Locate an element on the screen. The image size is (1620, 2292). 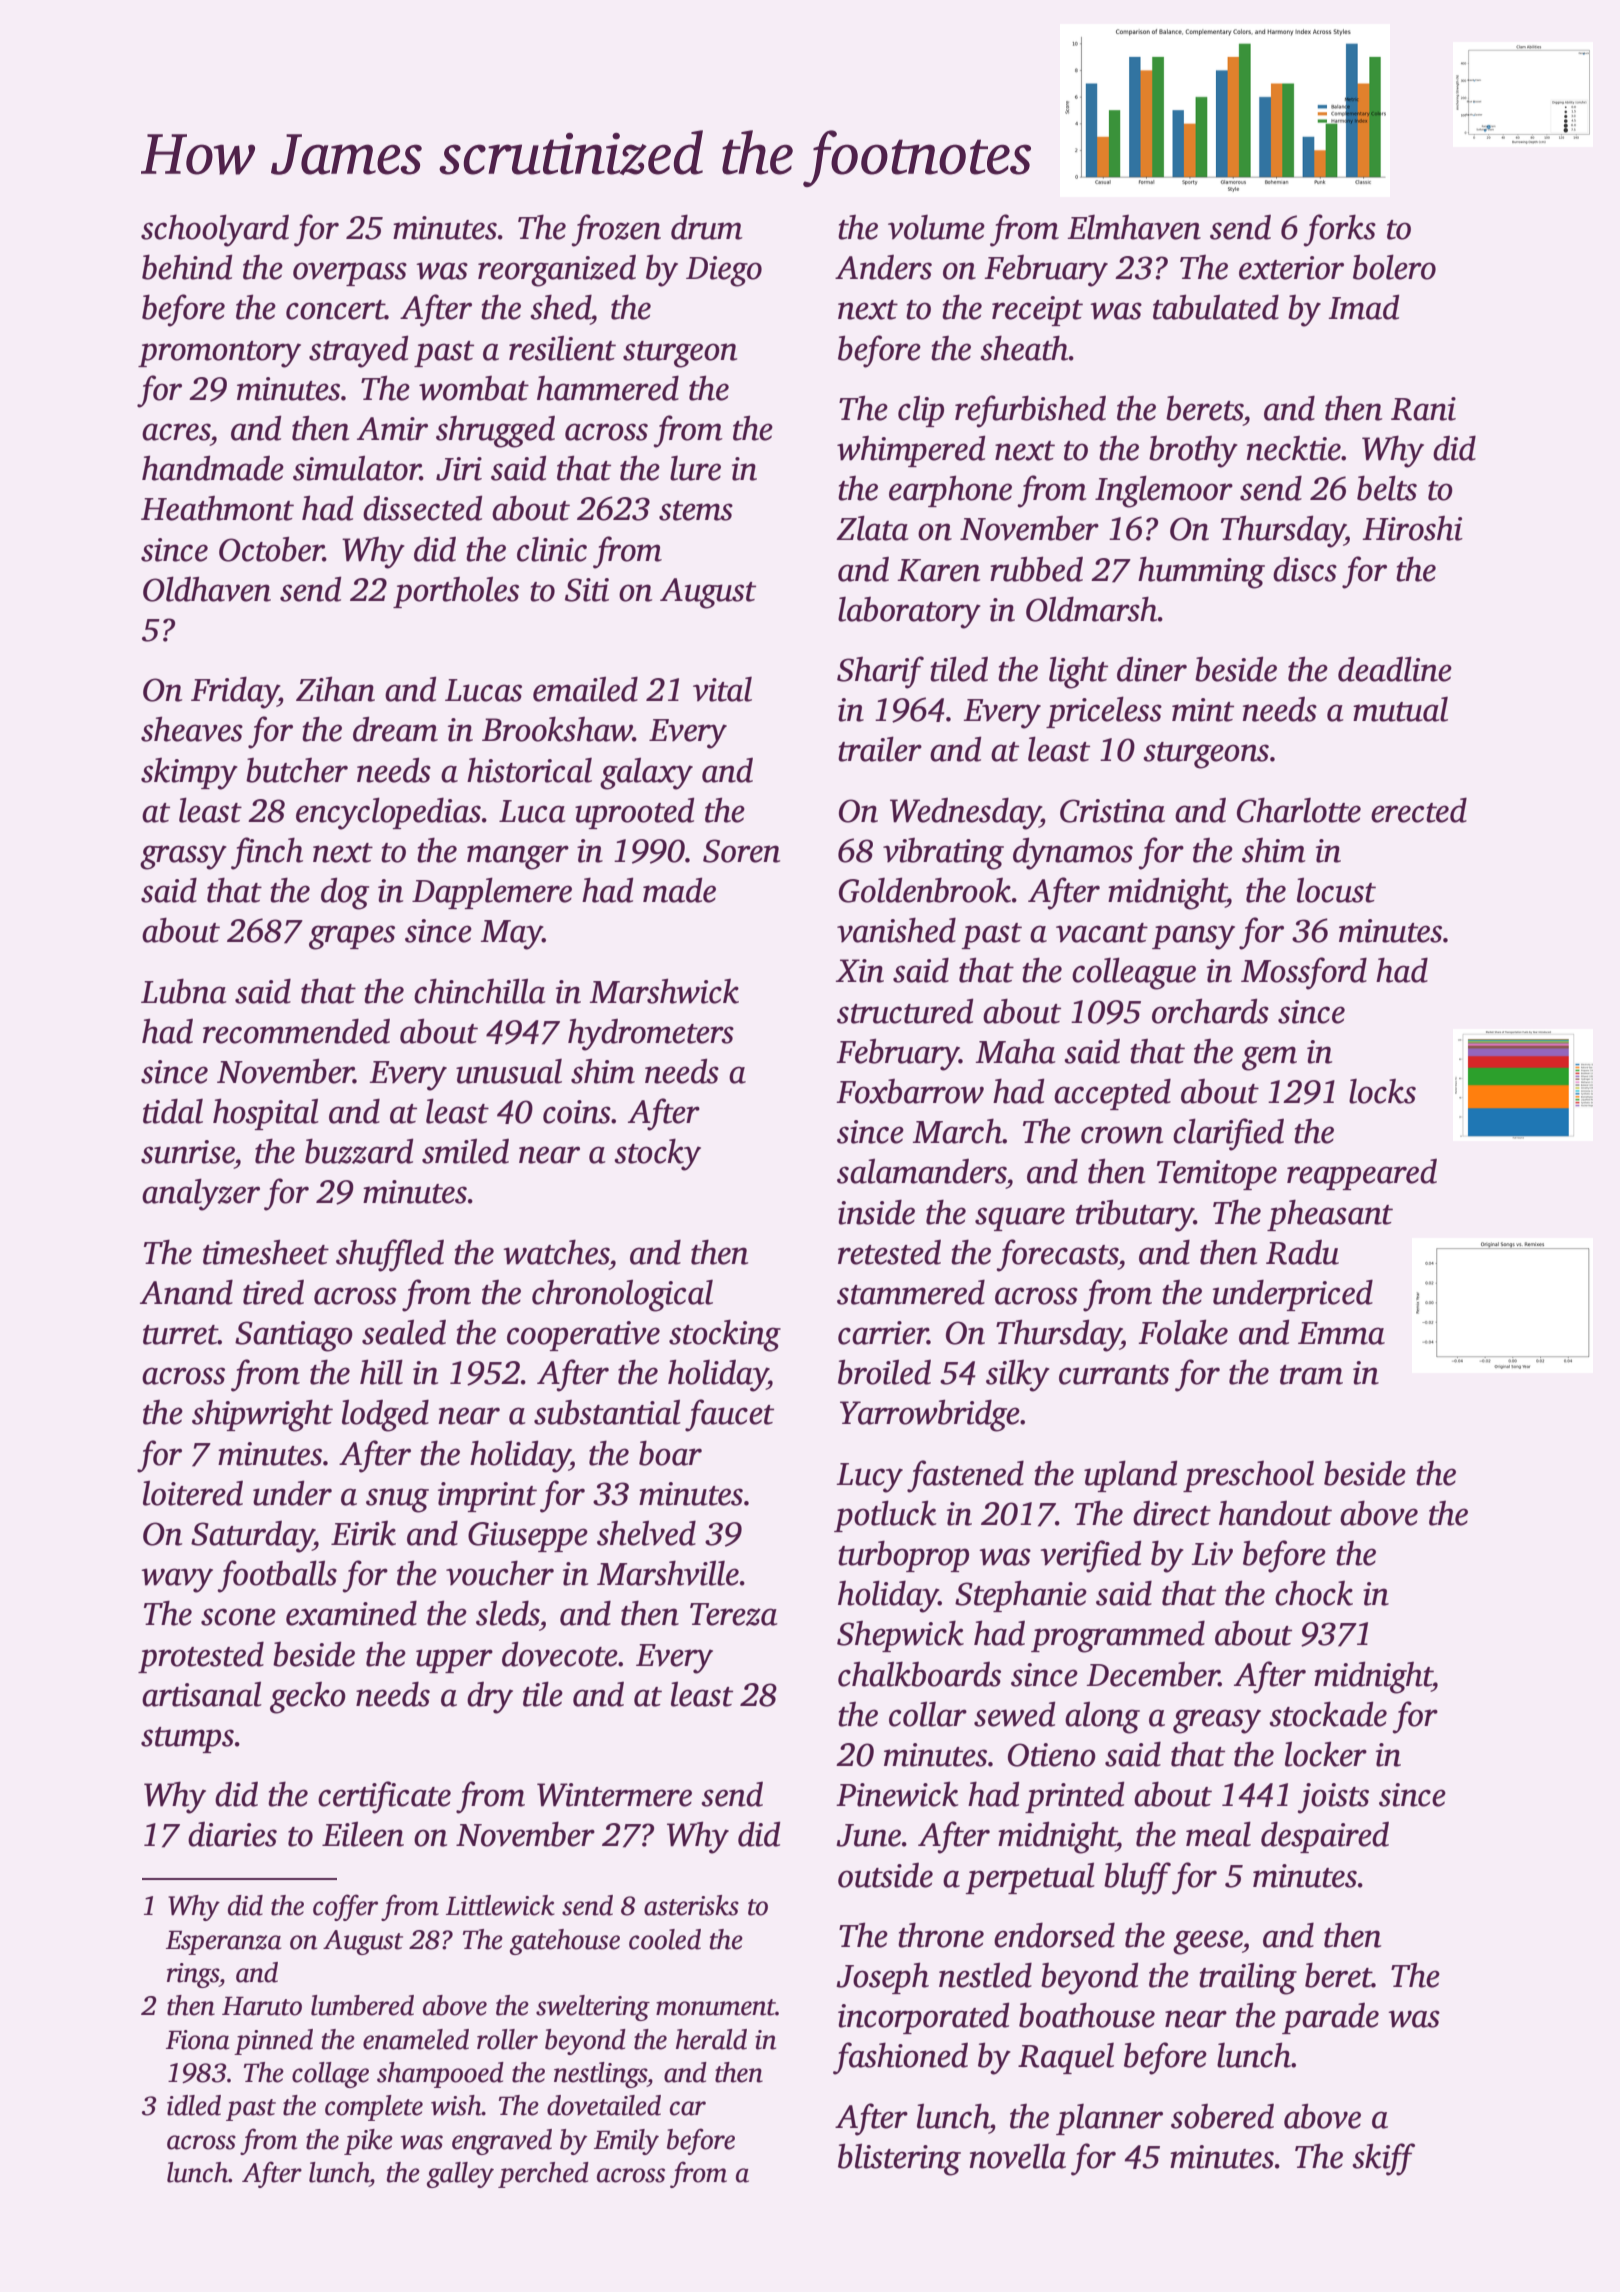
accepted is located at coordinates (1112, 1094).
